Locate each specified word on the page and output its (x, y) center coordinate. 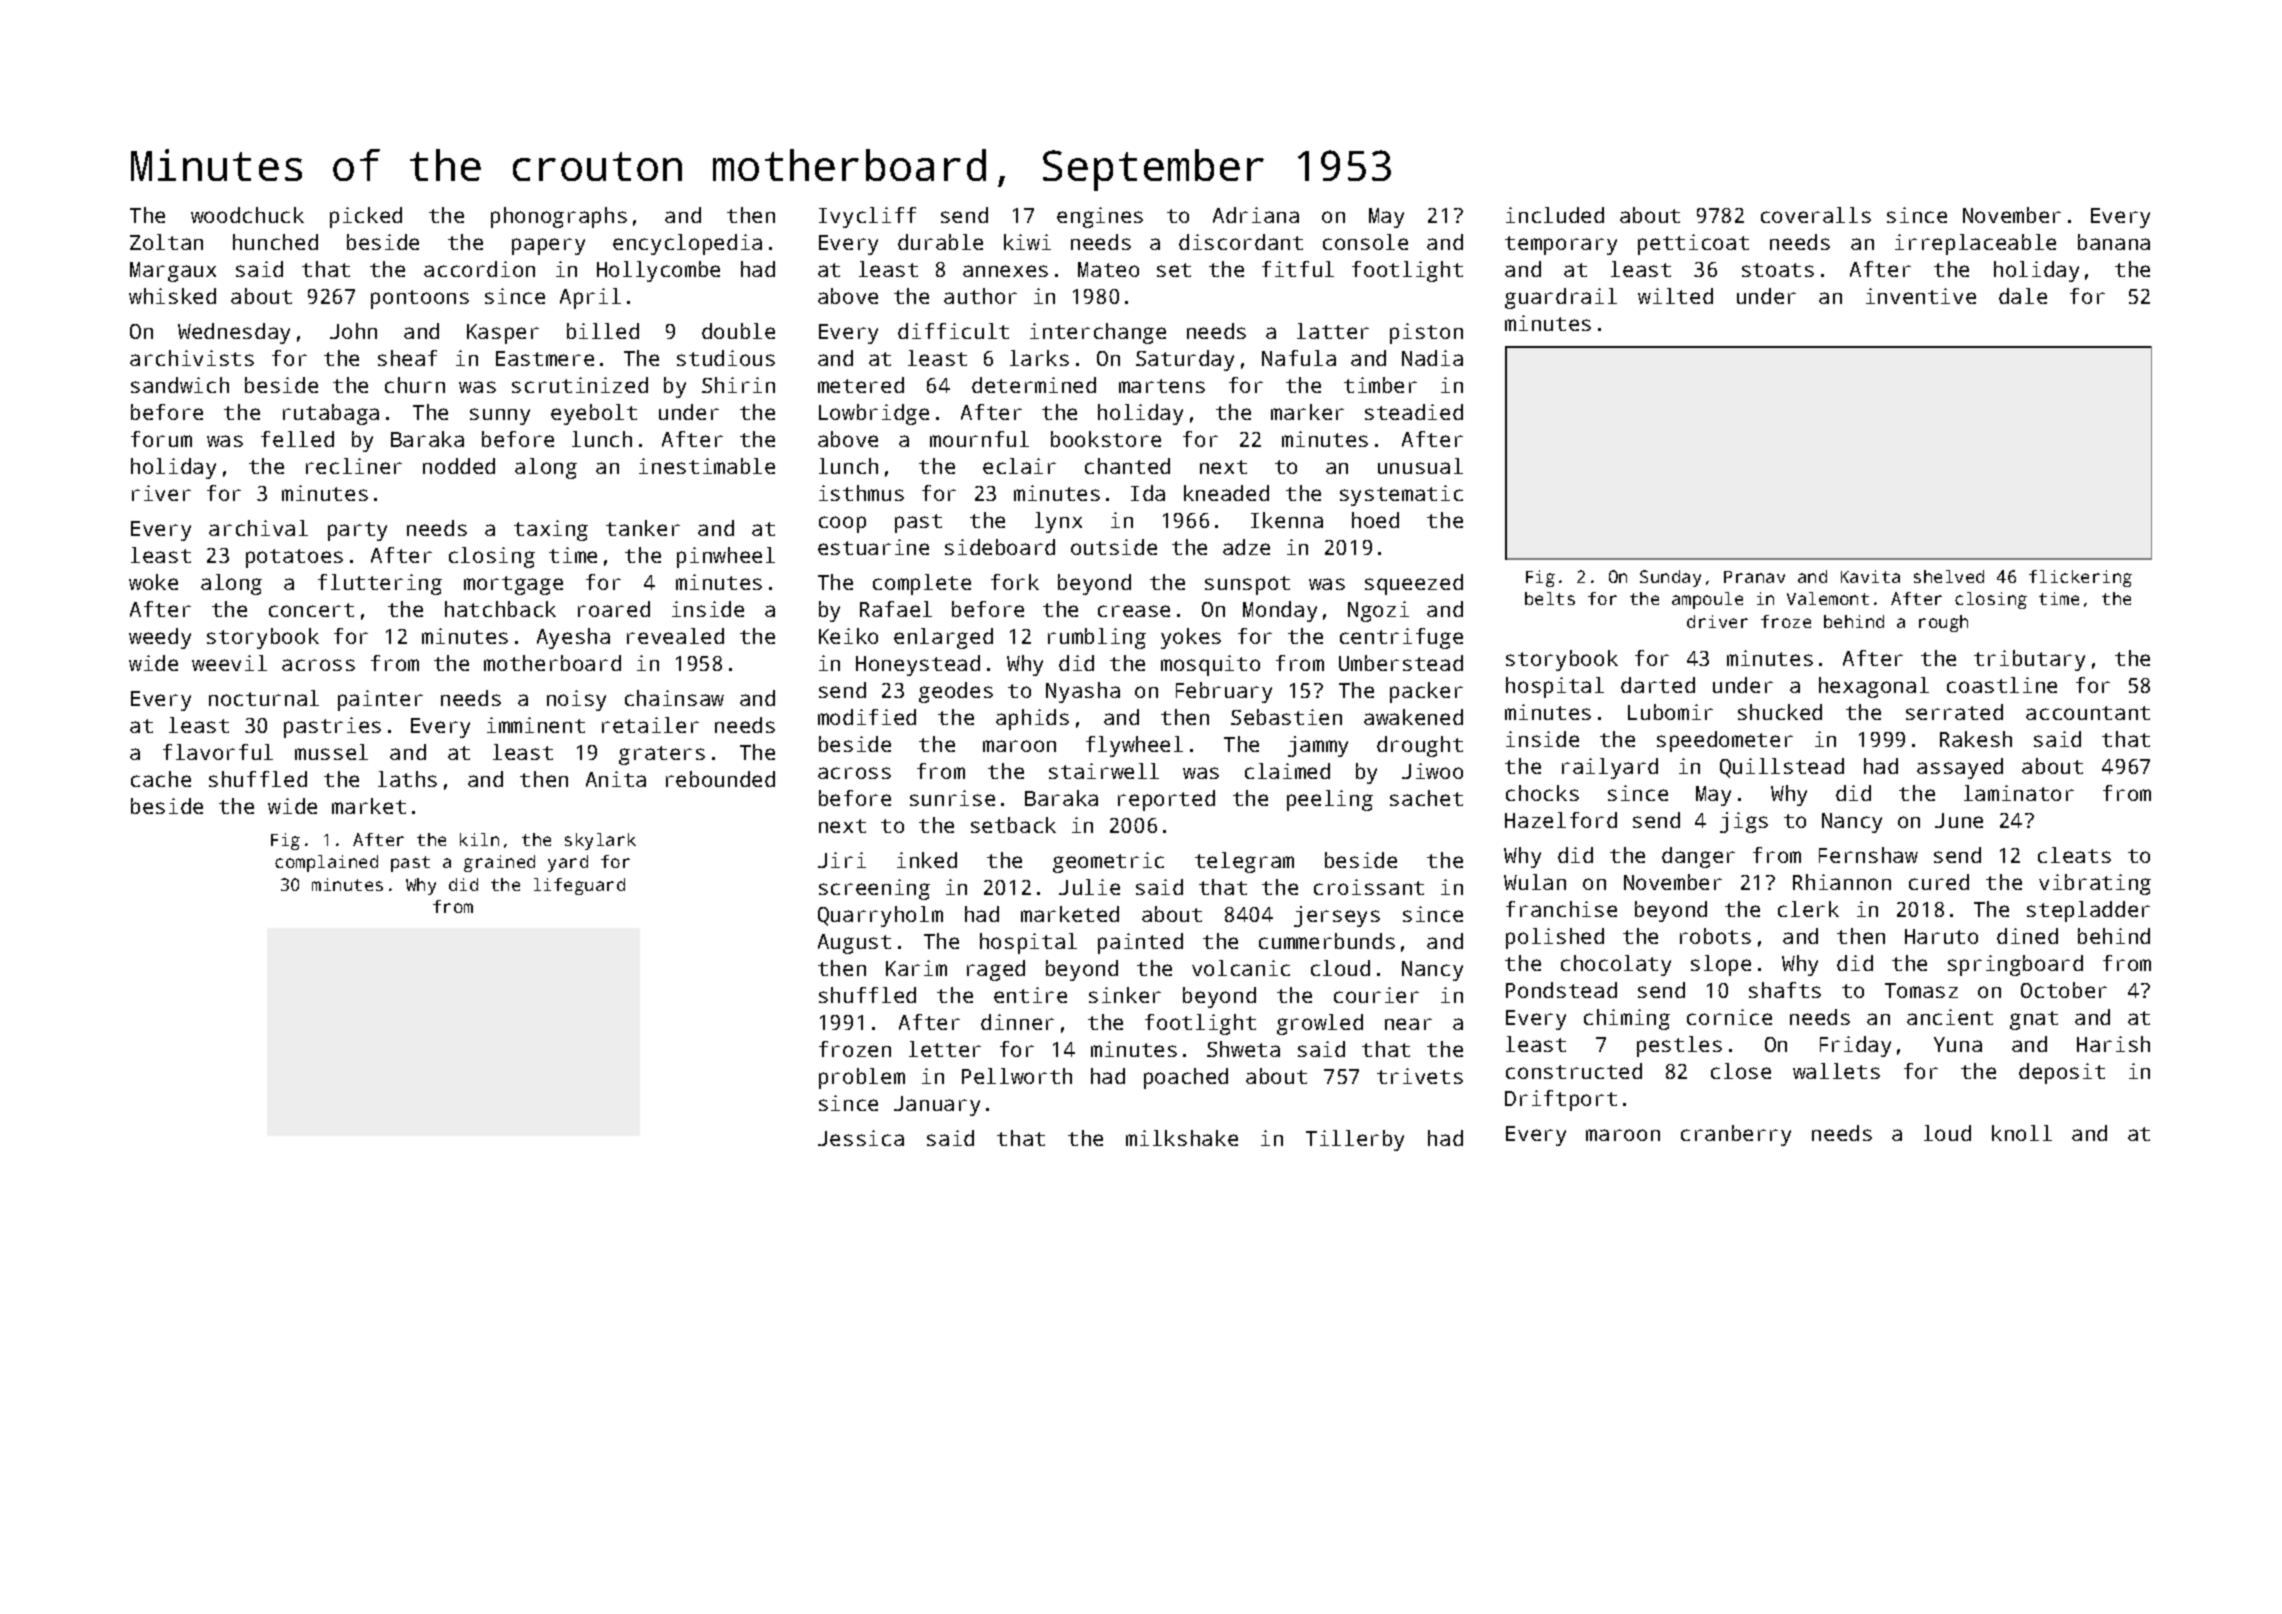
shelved (1949, 576)
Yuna (1958, 1044)
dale (2023, 296)
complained (326, 863)
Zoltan (166, 242)
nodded (459, 466)
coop (842, 524)
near (1408, 1024)
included (1555, 215)
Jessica (861, 1138)
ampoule (1707, 600)
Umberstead (1401, 663)
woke (153, 582)
